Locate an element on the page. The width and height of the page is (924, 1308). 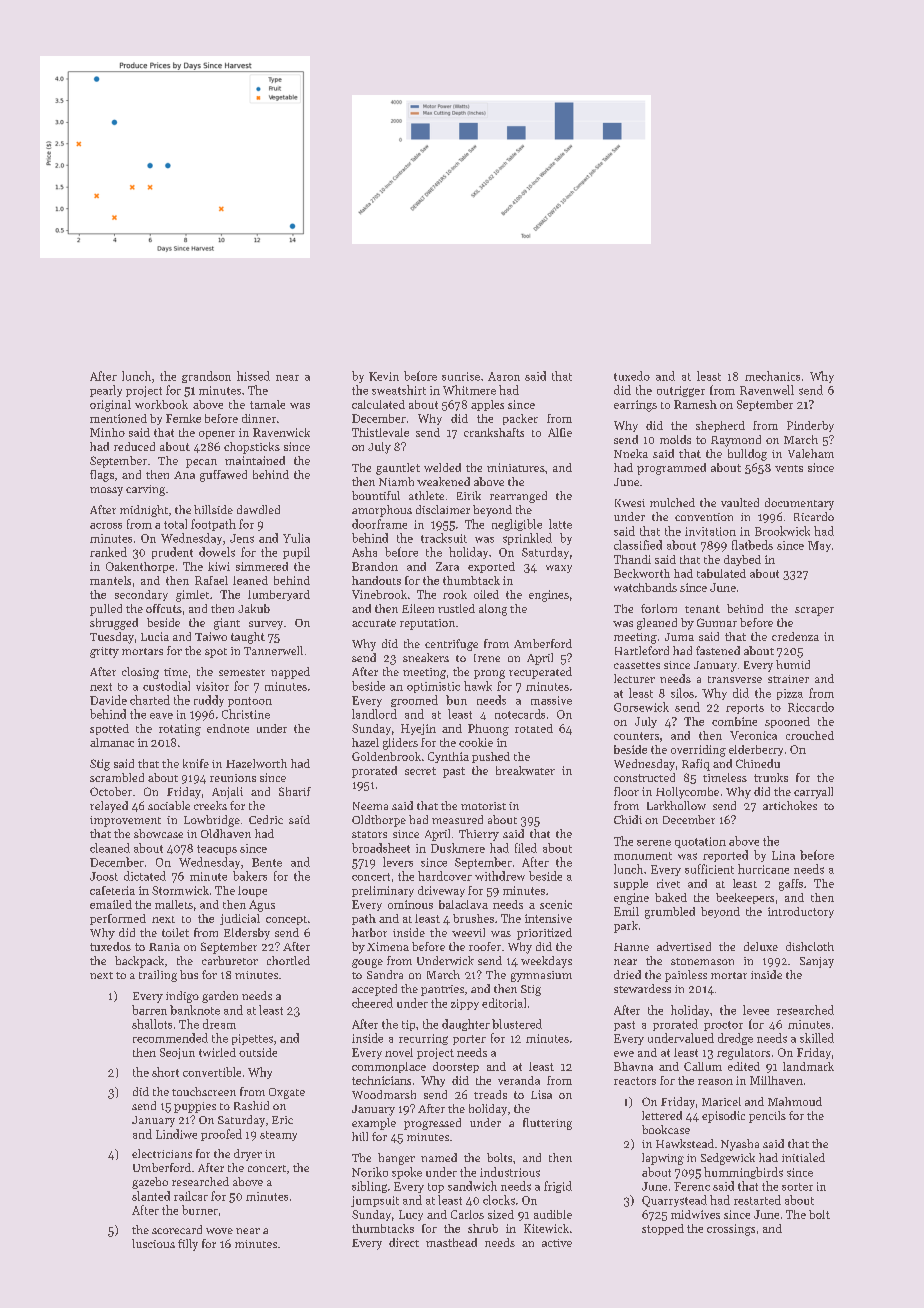
oiled is located at coordinates (486, 594).
